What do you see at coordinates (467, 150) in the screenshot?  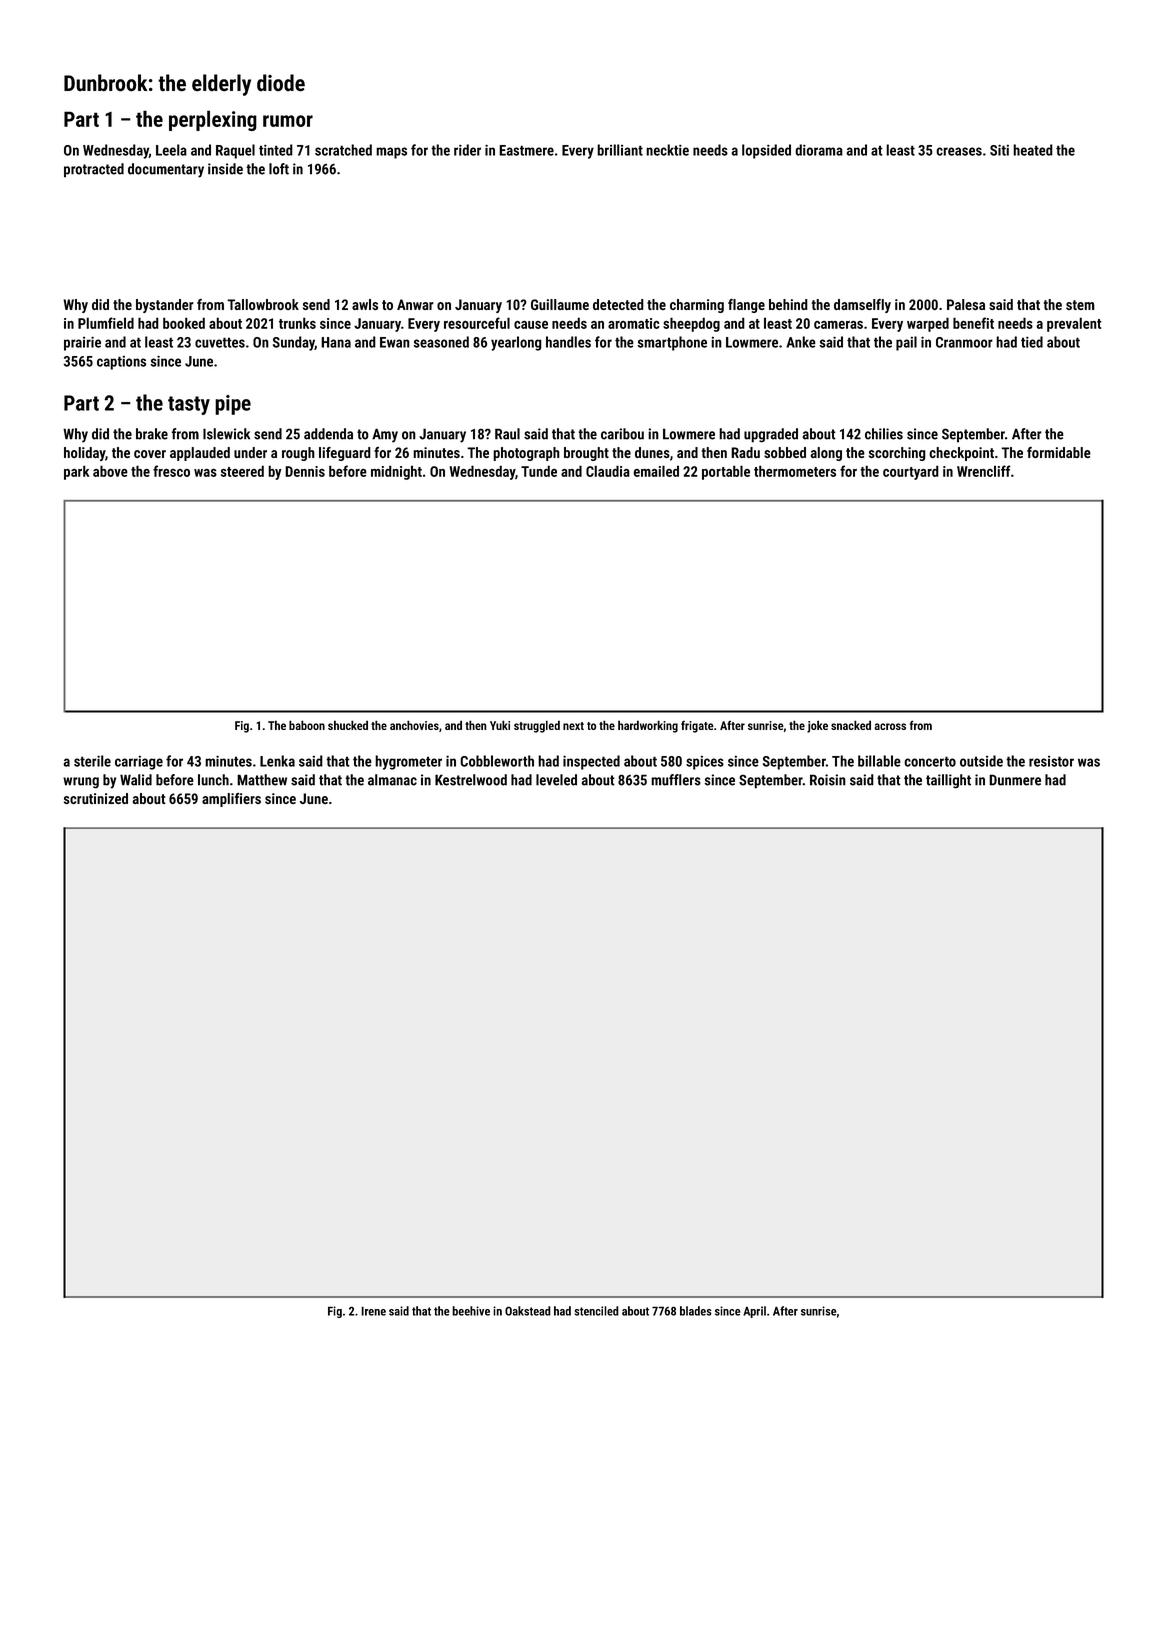 I see `rider` at bounding box center [467, 150].
